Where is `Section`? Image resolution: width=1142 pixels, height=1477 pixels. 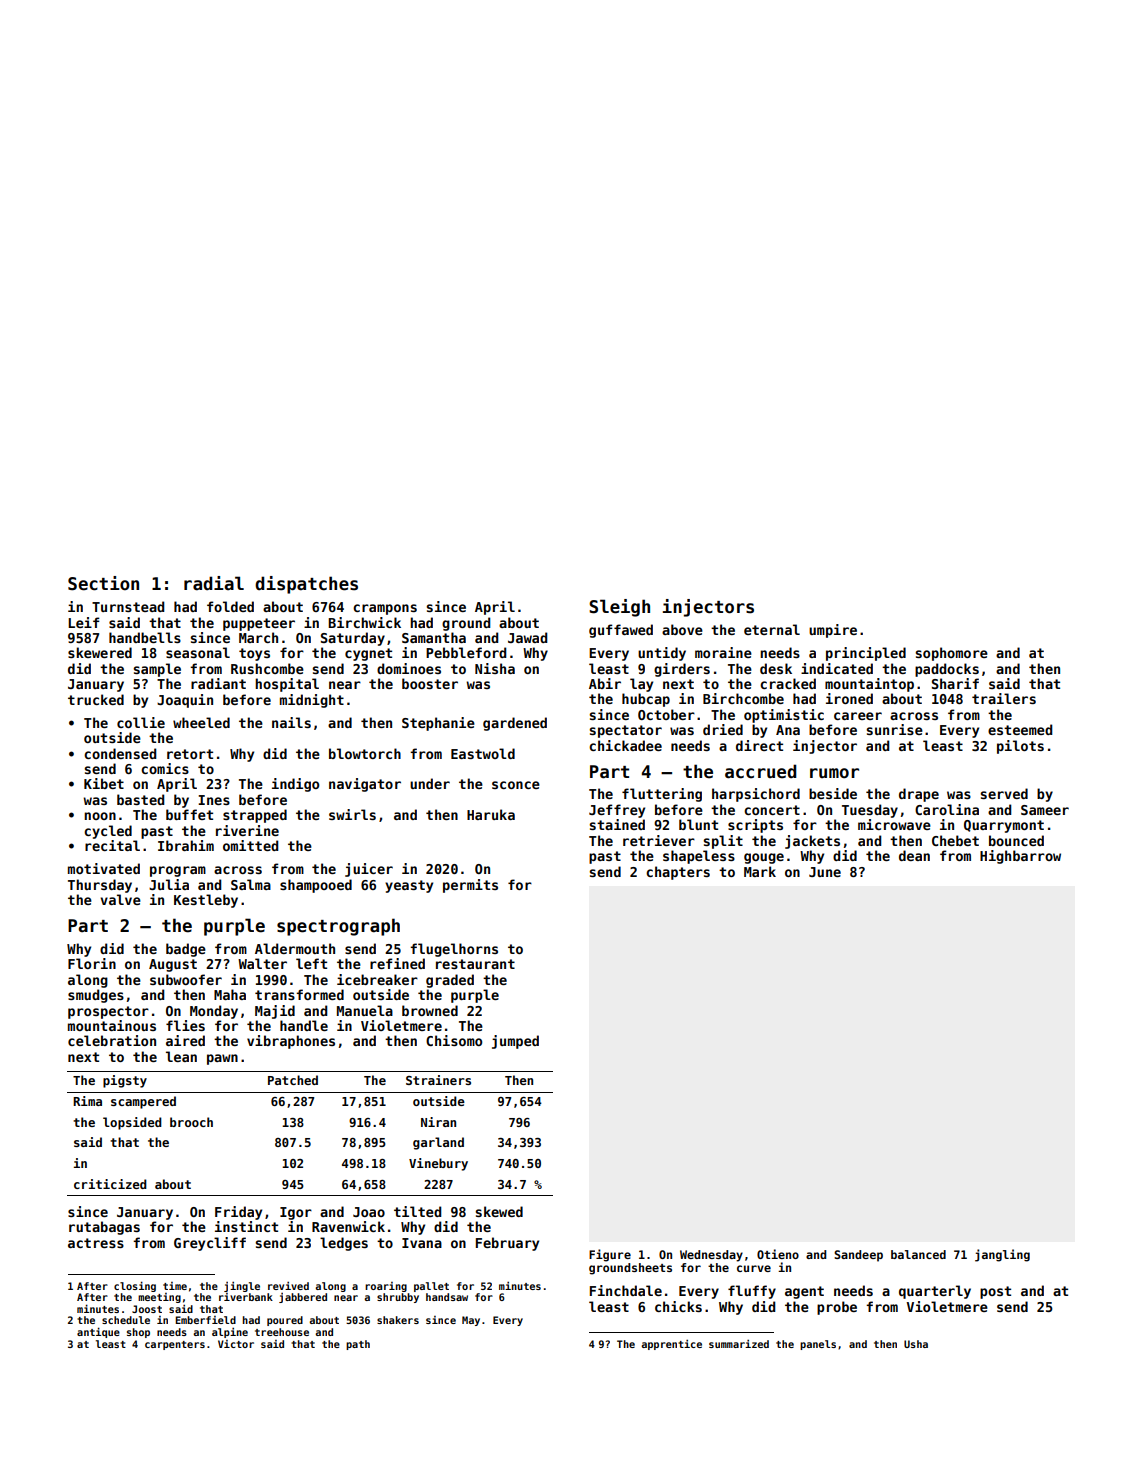
Section is located at coordinates (103, 583).
